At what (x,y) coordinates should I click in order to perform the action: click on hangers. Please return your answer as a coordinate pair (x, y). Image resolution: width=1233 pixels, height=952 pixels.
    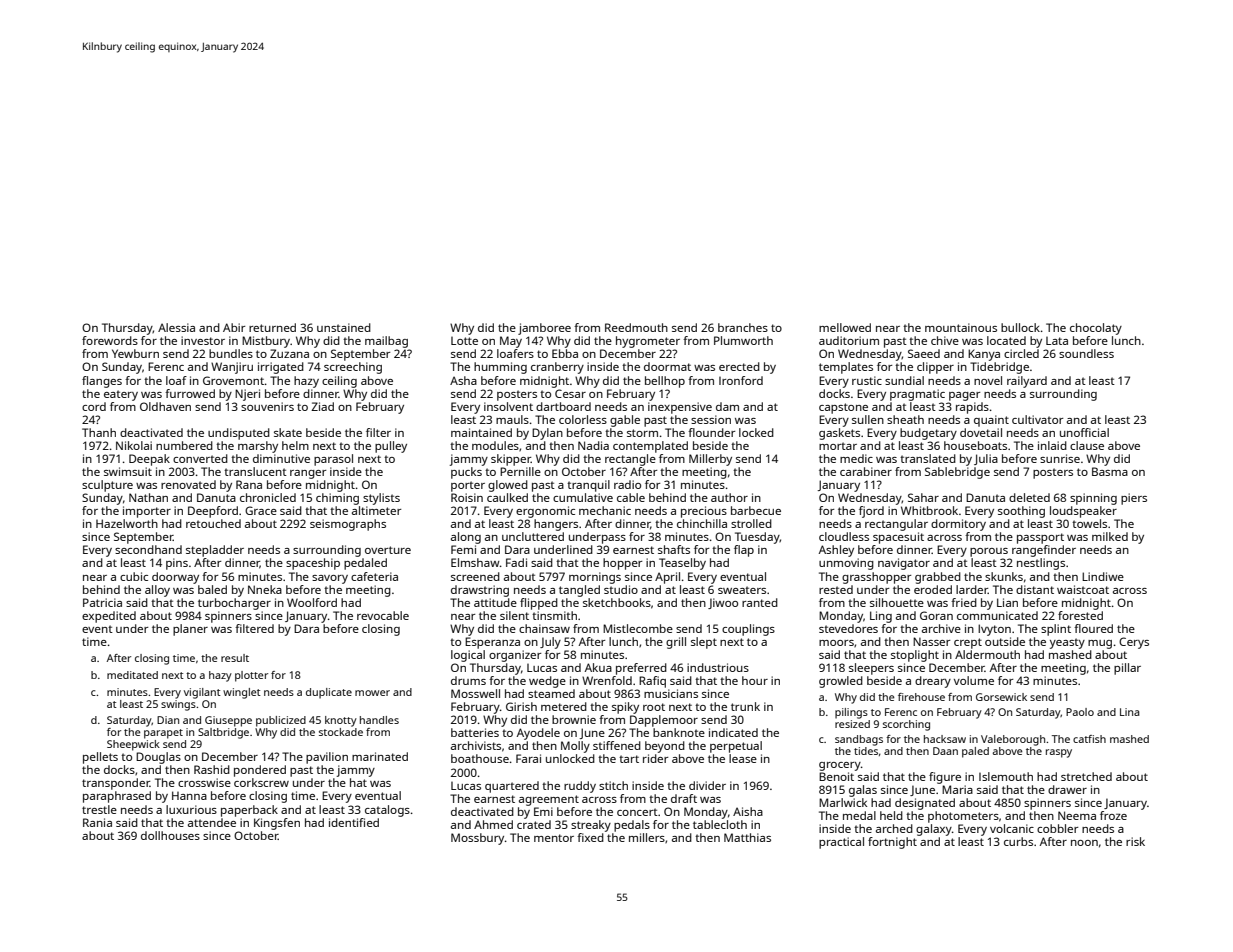
    Looking at the image, I should click on (556, 525).
